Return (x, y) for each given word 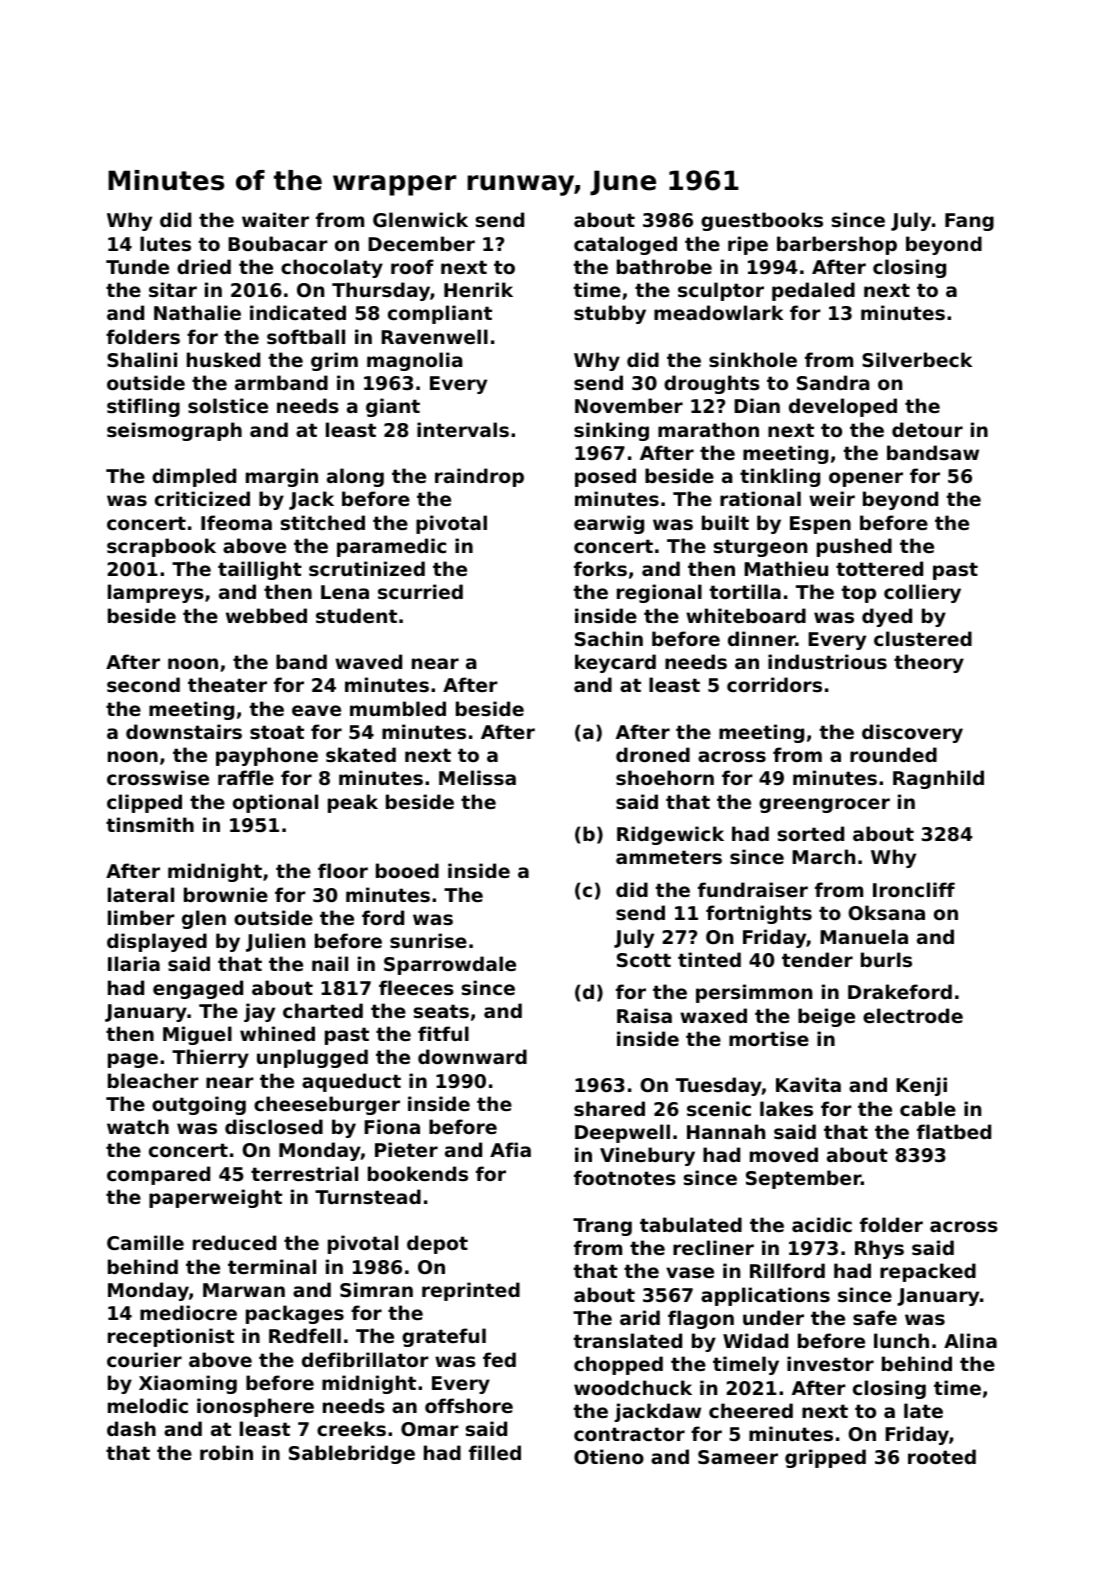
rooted (942, 1456)
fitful (443, 1033)
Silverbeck (917, 359)
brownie (226, 894)
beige (826, 1017)
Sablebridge (352, 1454)
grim (334, 361)
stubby (610, 314)
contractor (629, 1434)
